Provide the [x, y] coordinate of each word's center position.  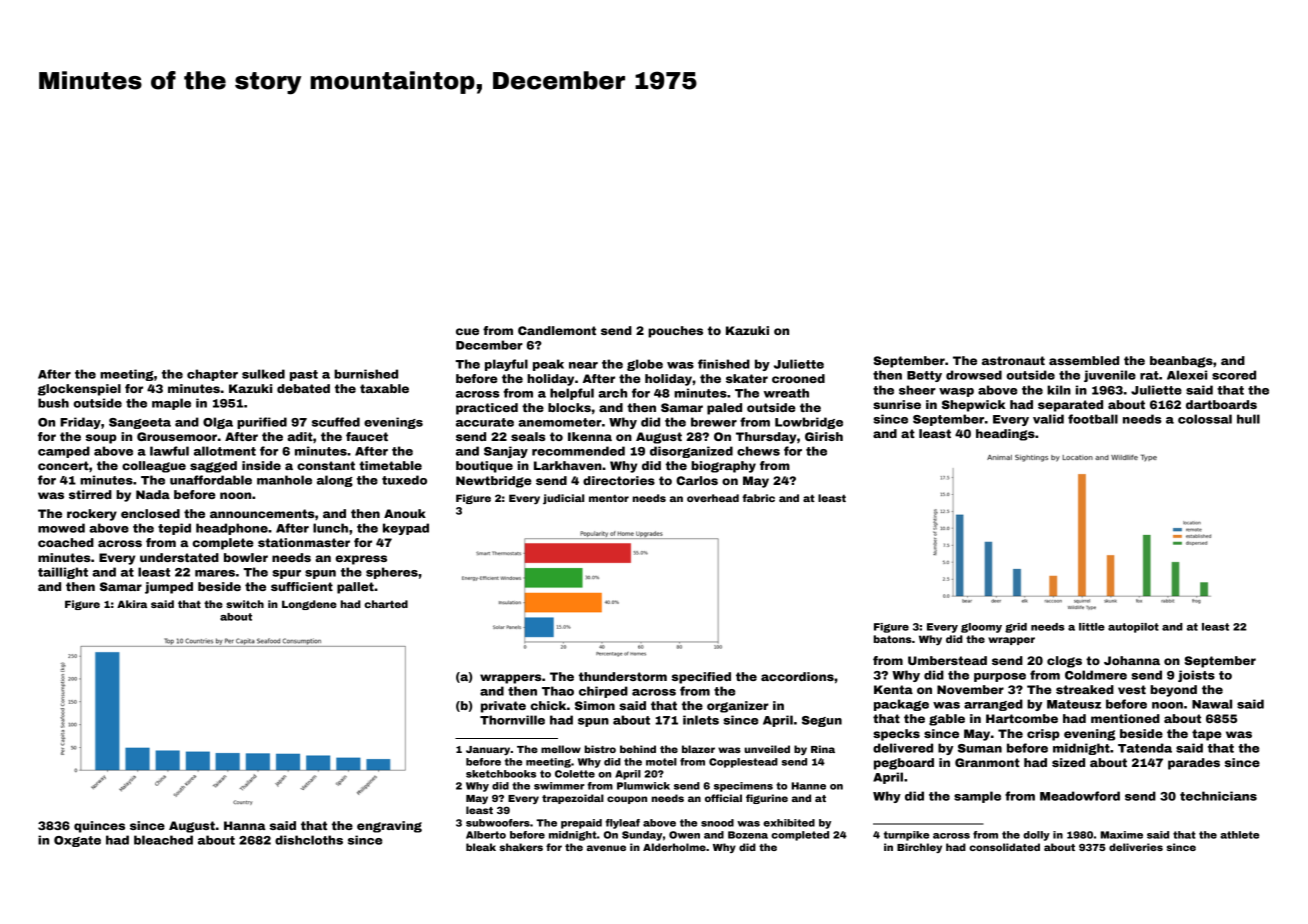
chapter [212, 375]
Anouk [405, 513]
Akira [132, 604]
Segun [822, 721]
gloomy [981, 628]
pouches [675, 332]
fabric [759, 498]
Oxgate [77, 841]
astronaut [1013, 360]
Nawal [1212, 704]
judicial [563, 499]
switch [245, 604]
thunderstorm [623, 676]
